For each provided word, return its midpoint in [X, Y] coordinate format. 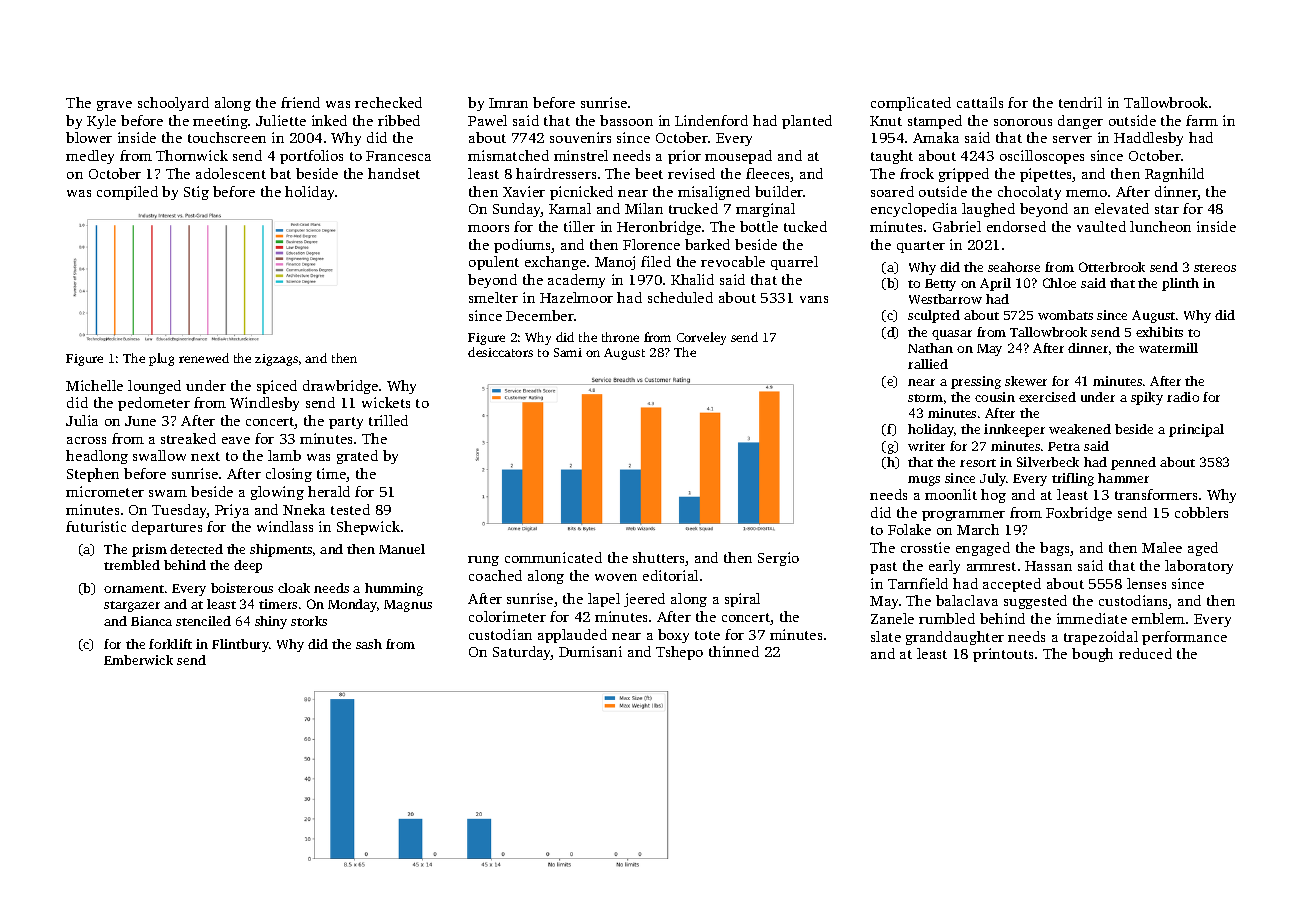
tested [350, 509]
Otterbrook [1112, 267]
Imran [508, 103]
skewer [1026, 381]
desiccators [500, 352]
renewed [204, 358]
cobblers [1201, 512]
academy [576, 281]
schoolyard [173, 104]
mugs [924, 481]
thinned [734, 651]
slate [886, 636]
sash [369, 644]
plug [161, 359]
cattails [980, 102]
